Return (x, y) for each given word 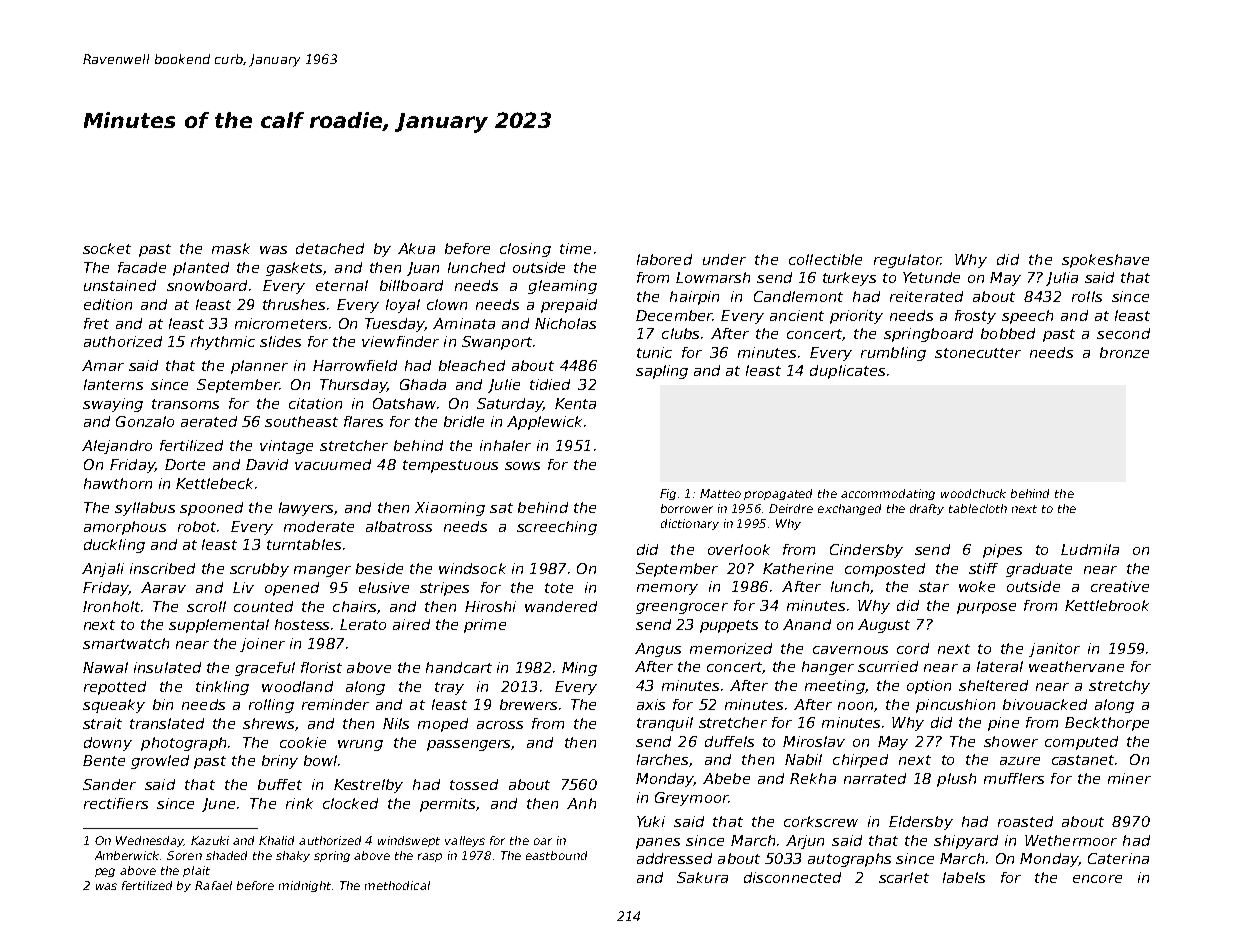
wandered (561, 606)
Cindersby (866, 551)
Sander (109, 784)
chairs (354, 606)
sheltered (993, 685)
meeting (835, 687)
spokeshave (1105, 261)
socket (107, 248)
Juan (423, 269)
